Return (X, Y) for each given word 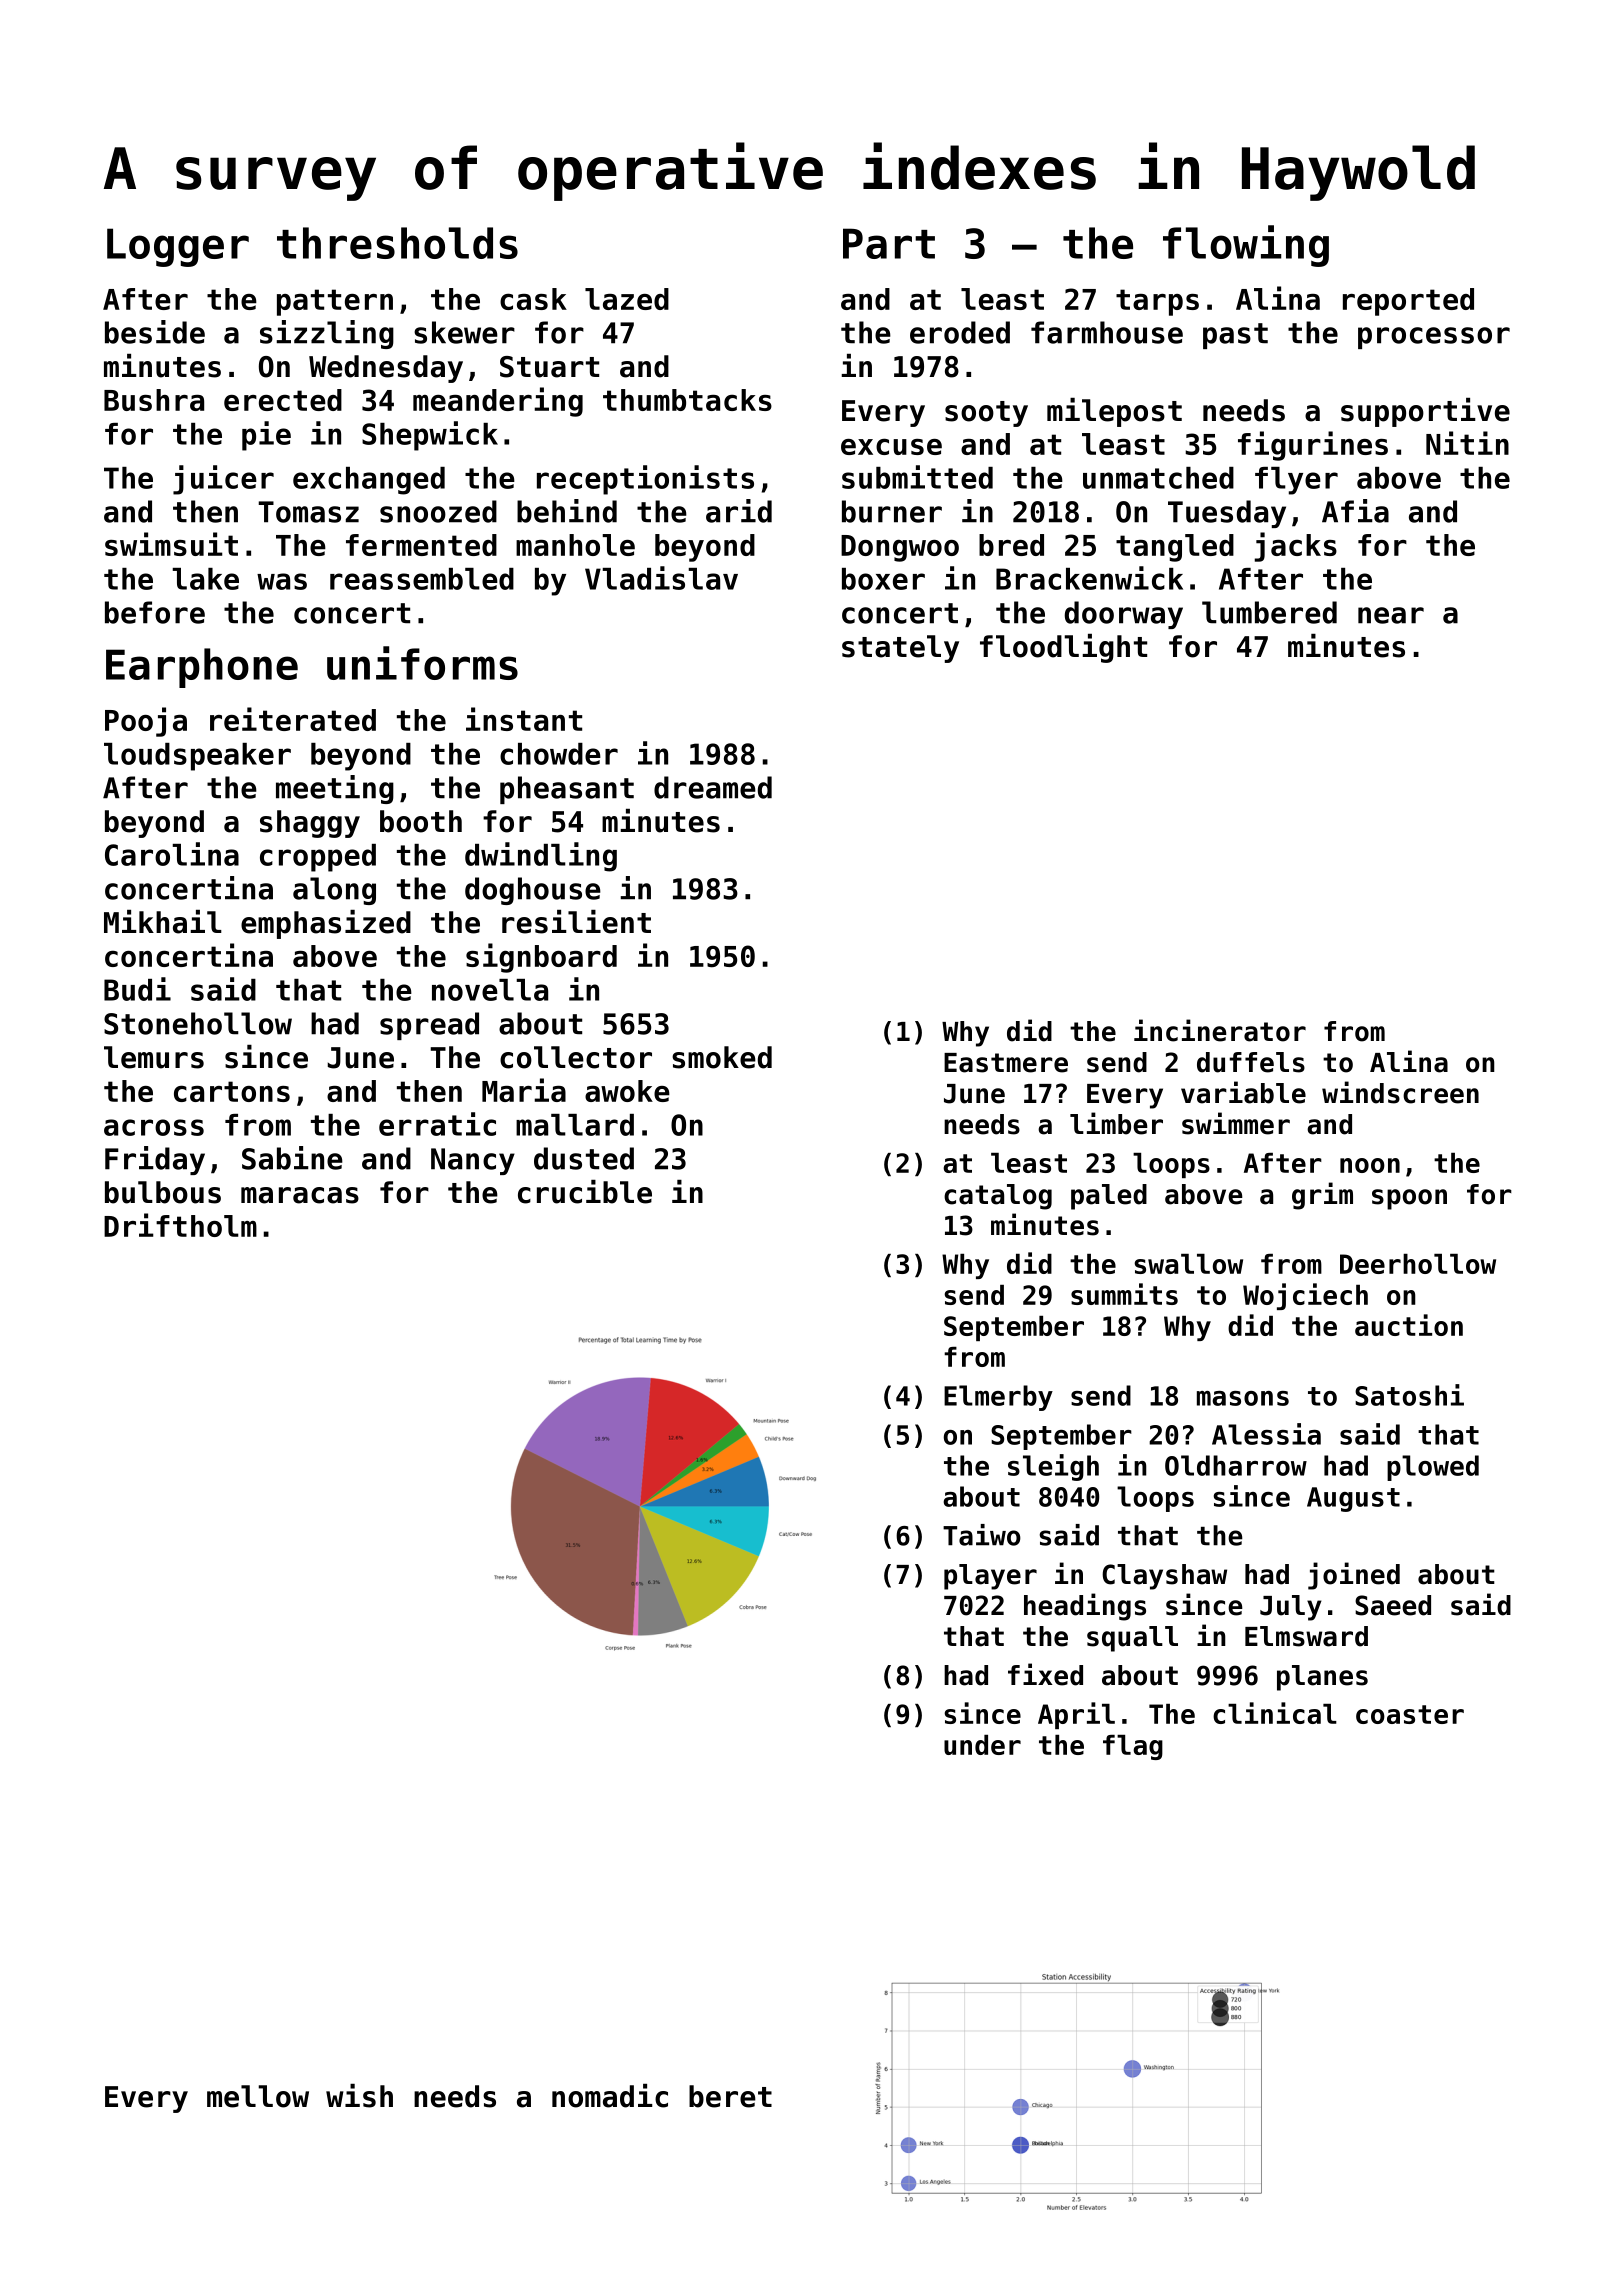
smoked (722, 1057)
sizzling (327, 334)
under (982, 1745)
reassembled (422, 579)
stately (900, 649)
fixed (1045, 1674)
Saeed (1393, 1605)
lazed (627, 299)
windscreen (1400, 1092)
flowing (1246, 246)
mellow (258, 2096)
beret (730, 2096)
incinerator (1220, 1030)
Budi (137, 989)
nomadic (610, 2096)
